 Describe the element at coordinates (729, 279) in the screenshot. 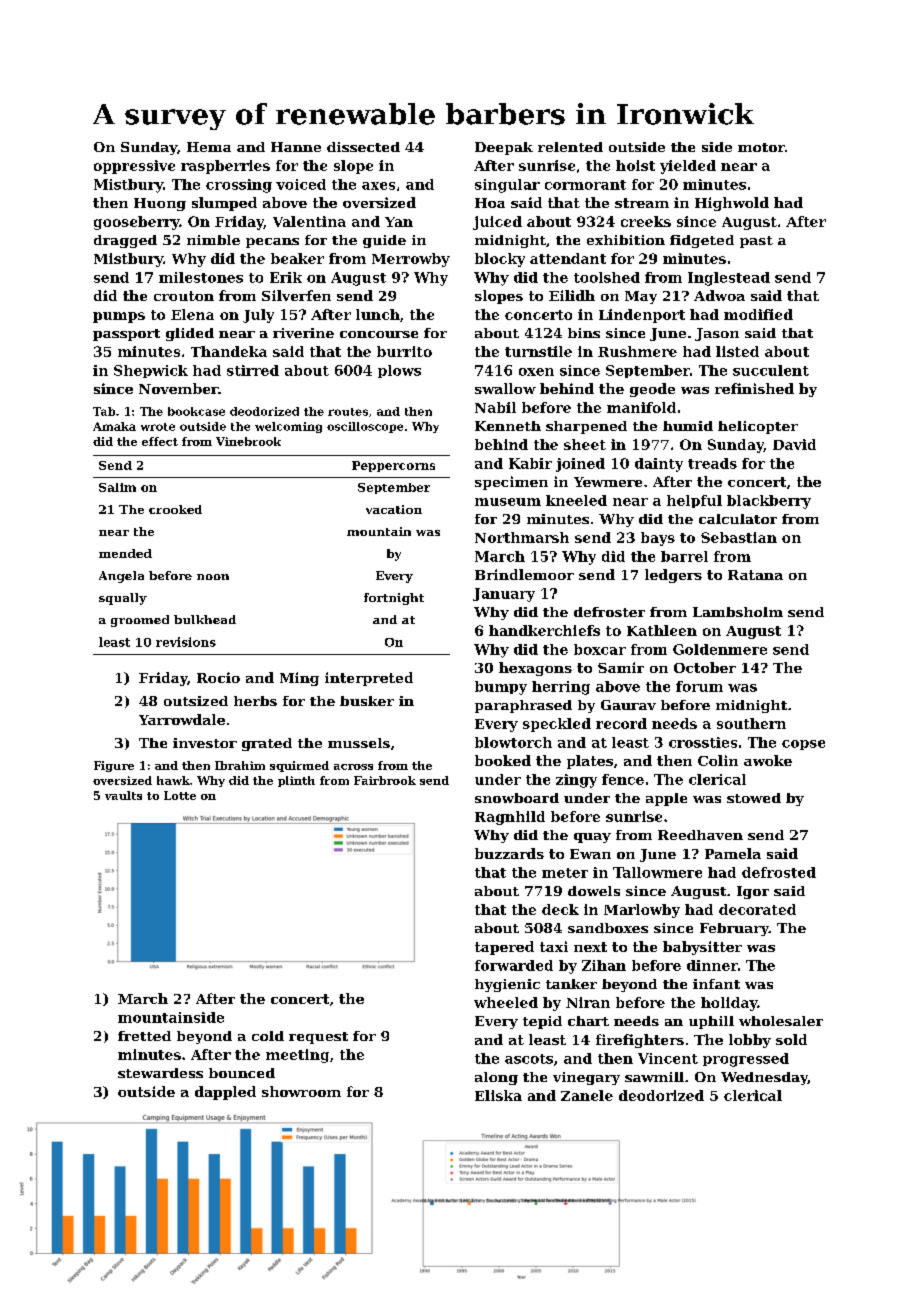

I see `Inglestead` at that location.
